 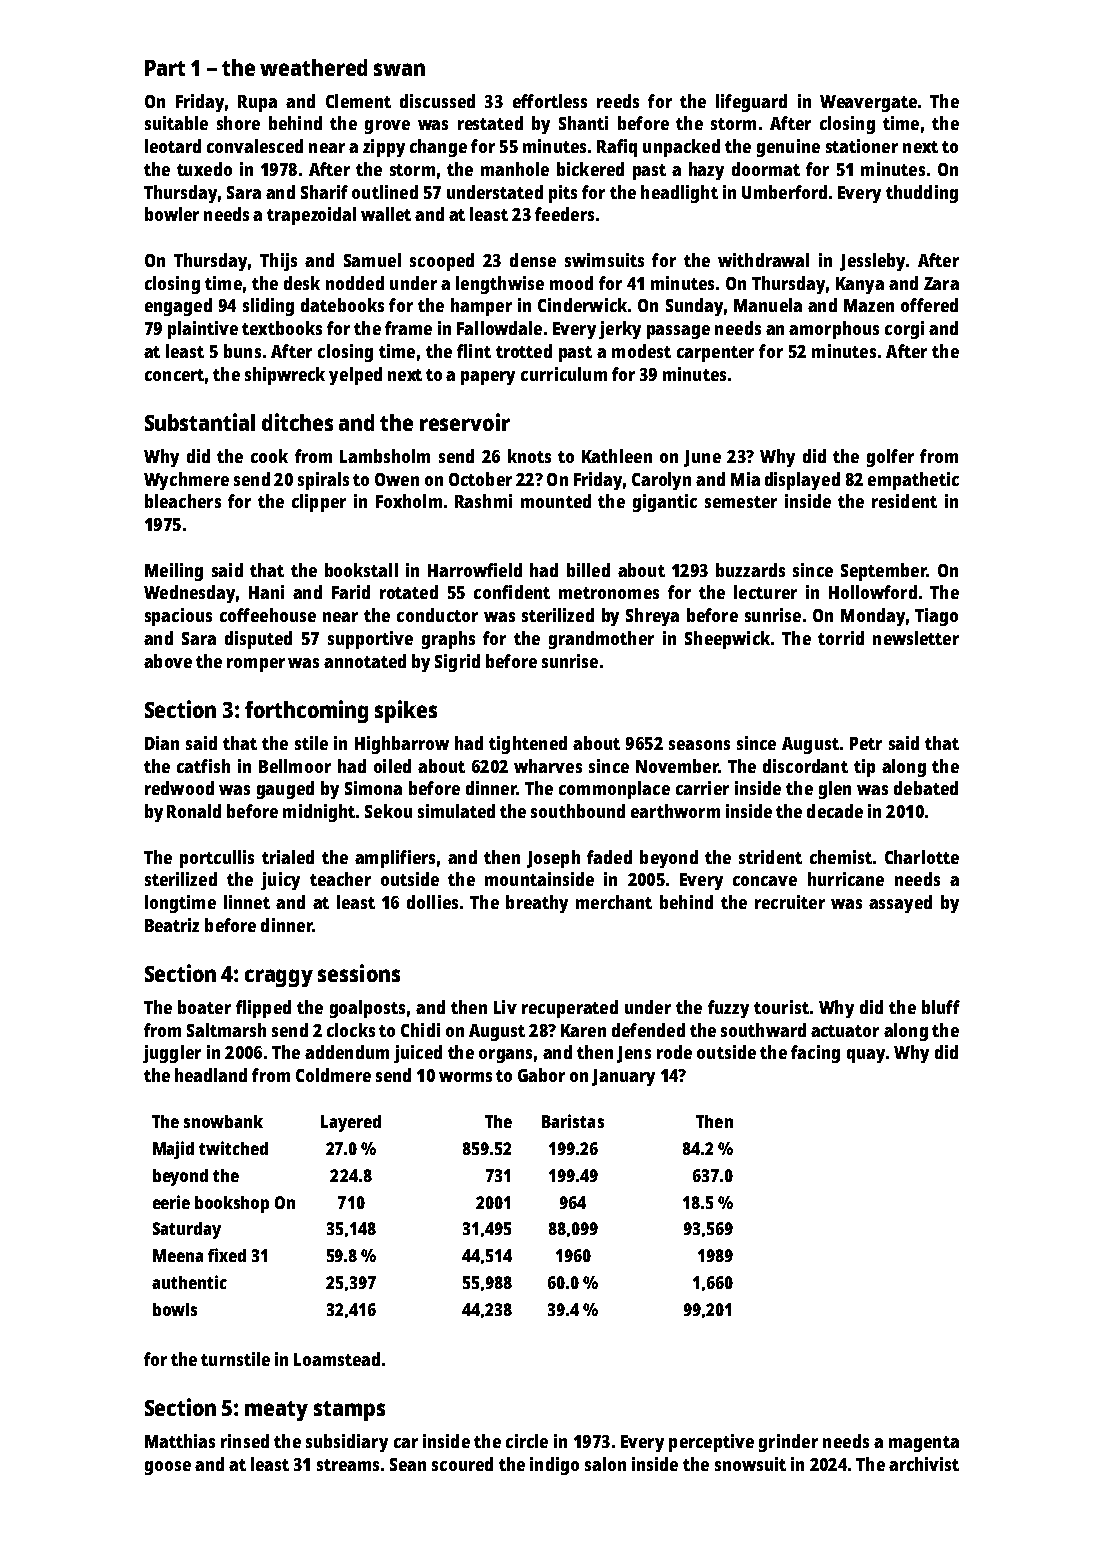 What do you see at coordinates (750, 1464) in the screenshot?
I see `snowsuit` at bounding box center [750, 1464].
